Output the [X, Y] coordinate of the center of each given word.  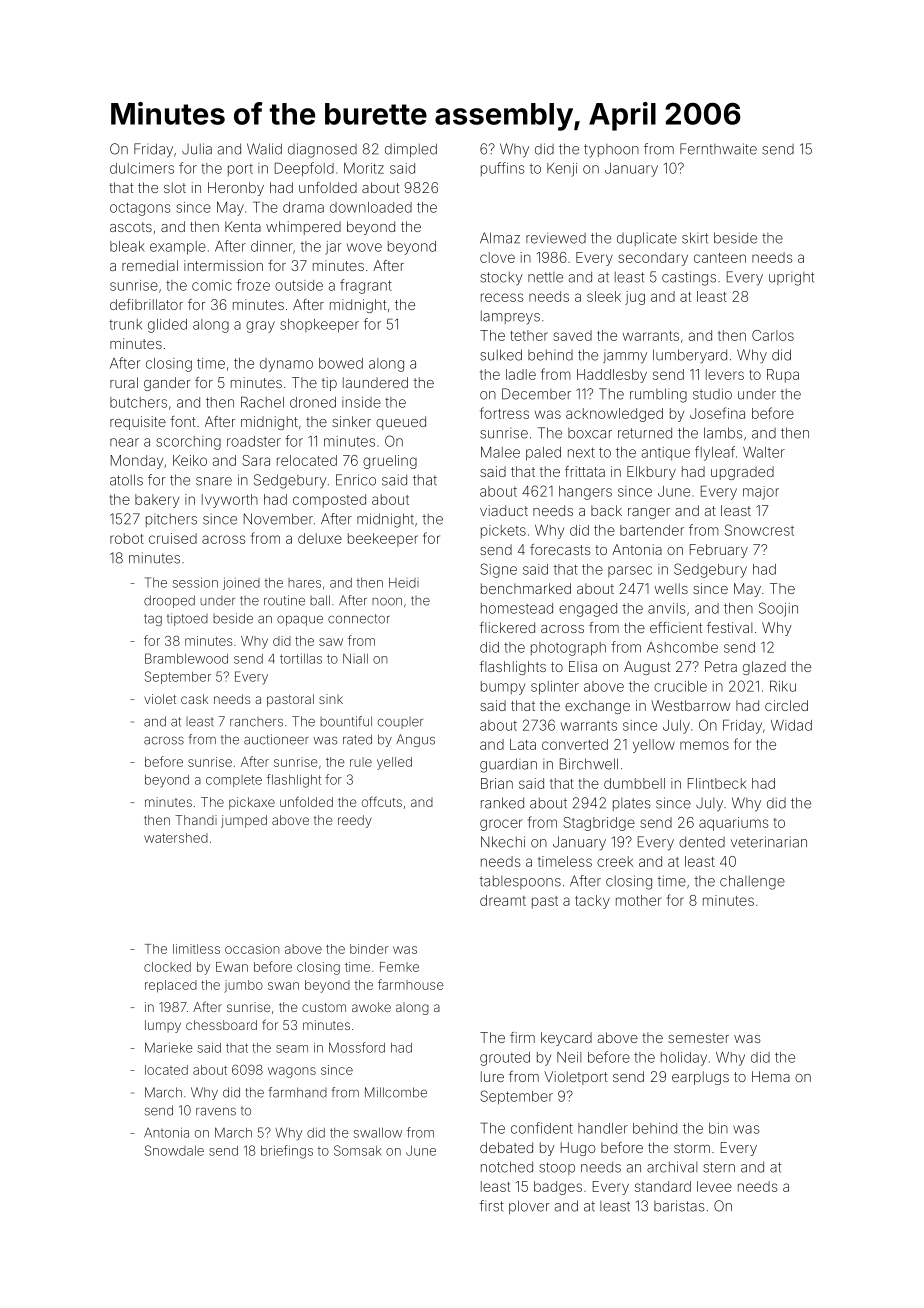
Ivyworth [230, 501]
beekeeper [383, 540]
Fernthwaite [718, 149]
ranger [649, 513]
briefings [287, 1152]
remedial [150, 265]
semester [698, 1038]
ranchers [256, 722]
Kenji [562, 170]
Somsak [358, 1150]
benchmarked [526, 588]
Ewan [232, 967]
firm [522, 1037]
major [761, 493]
